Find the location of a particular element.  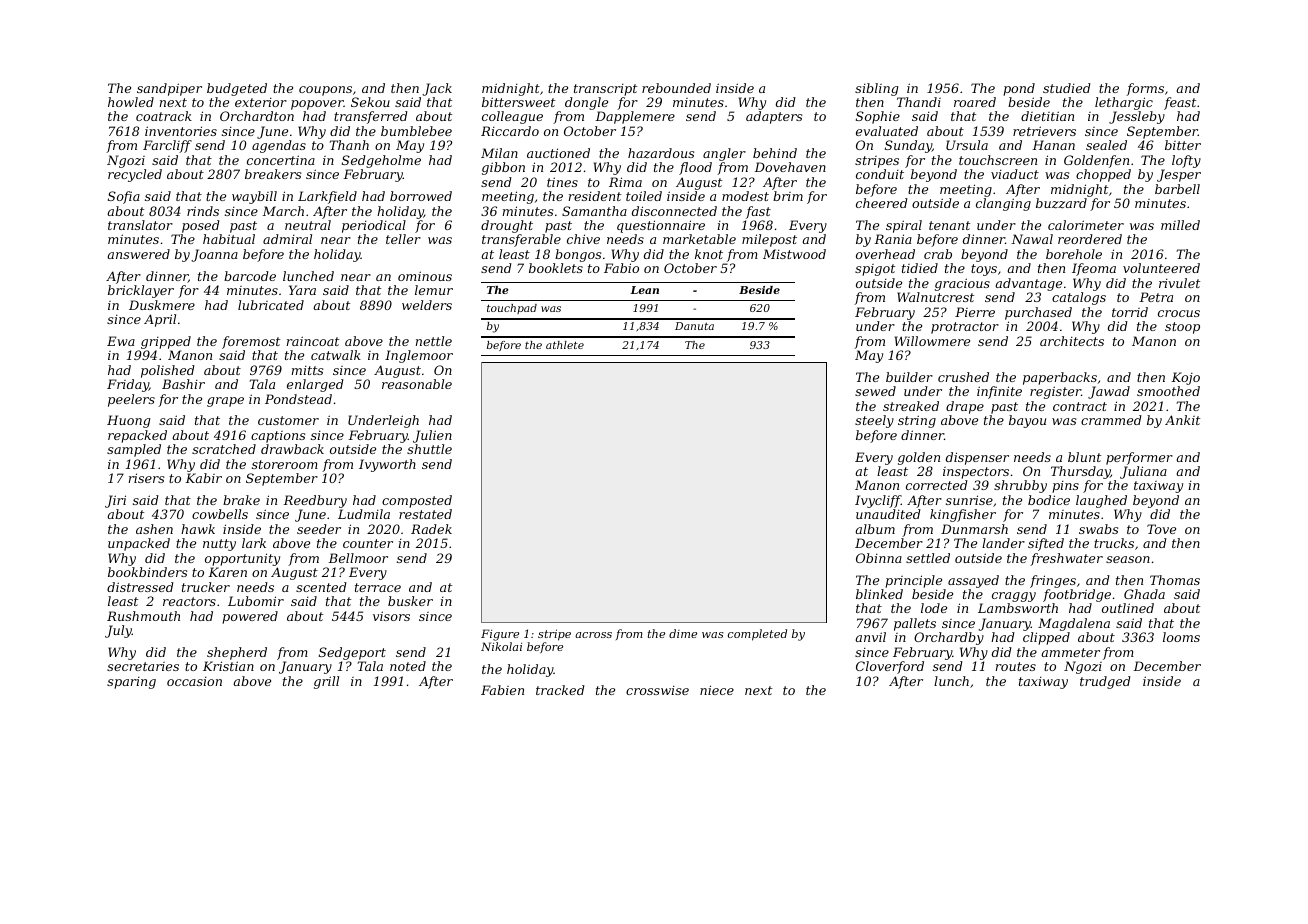

sparing is located at coordinates (131, 683).
